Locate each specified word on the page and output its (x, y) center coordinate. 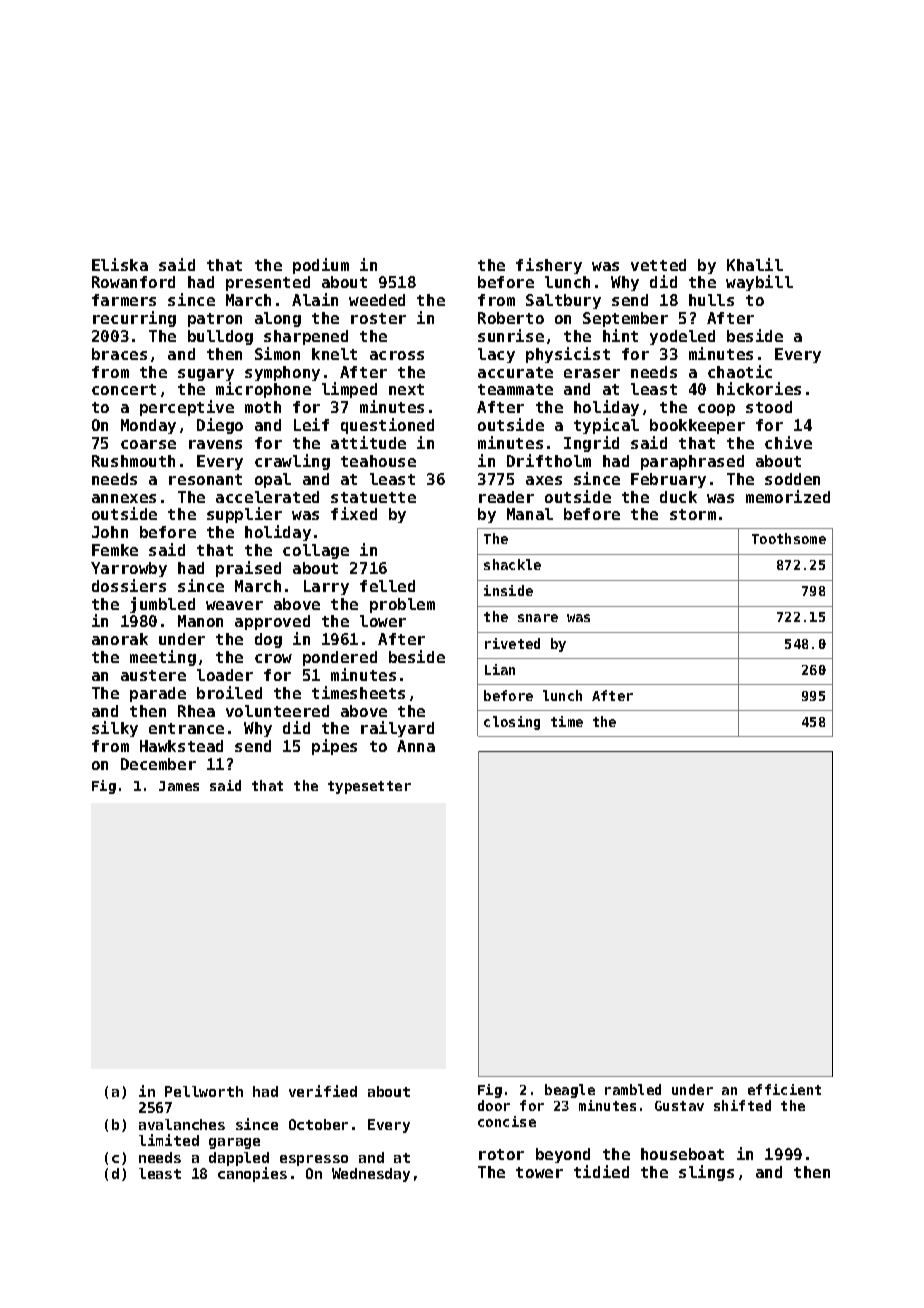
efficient (784, 1089)
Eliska (120, 264)
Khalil (755, 264)
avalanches (182, 1124)
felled (387, 586)
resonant (205, 479)
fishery (549, 266)
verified (323, 1091)
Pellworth (204, 1091)
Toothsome (789, 538)
